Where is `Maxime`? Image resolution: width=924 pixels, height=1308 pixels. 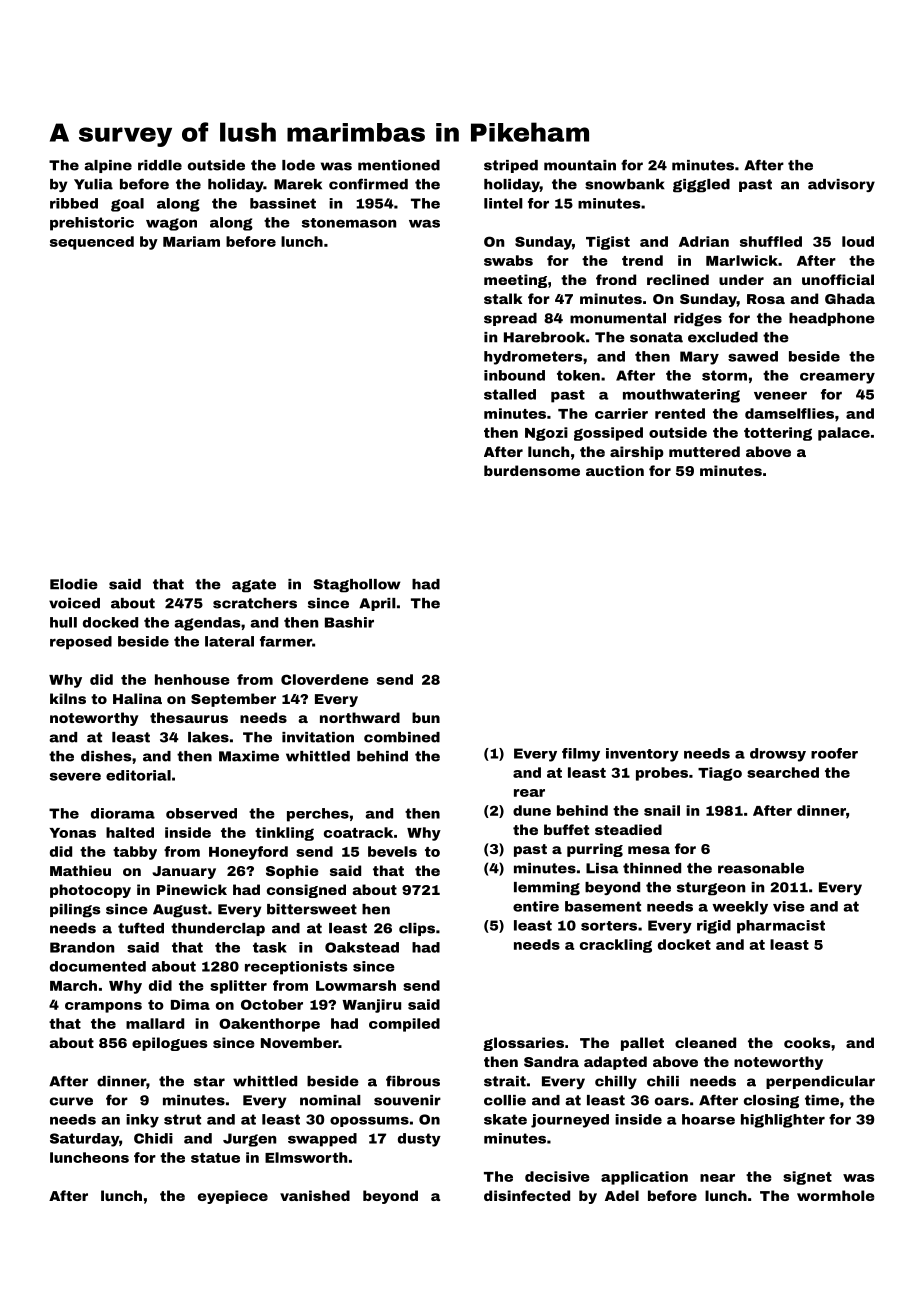 Maxime is located at coordinates (249, 756).
